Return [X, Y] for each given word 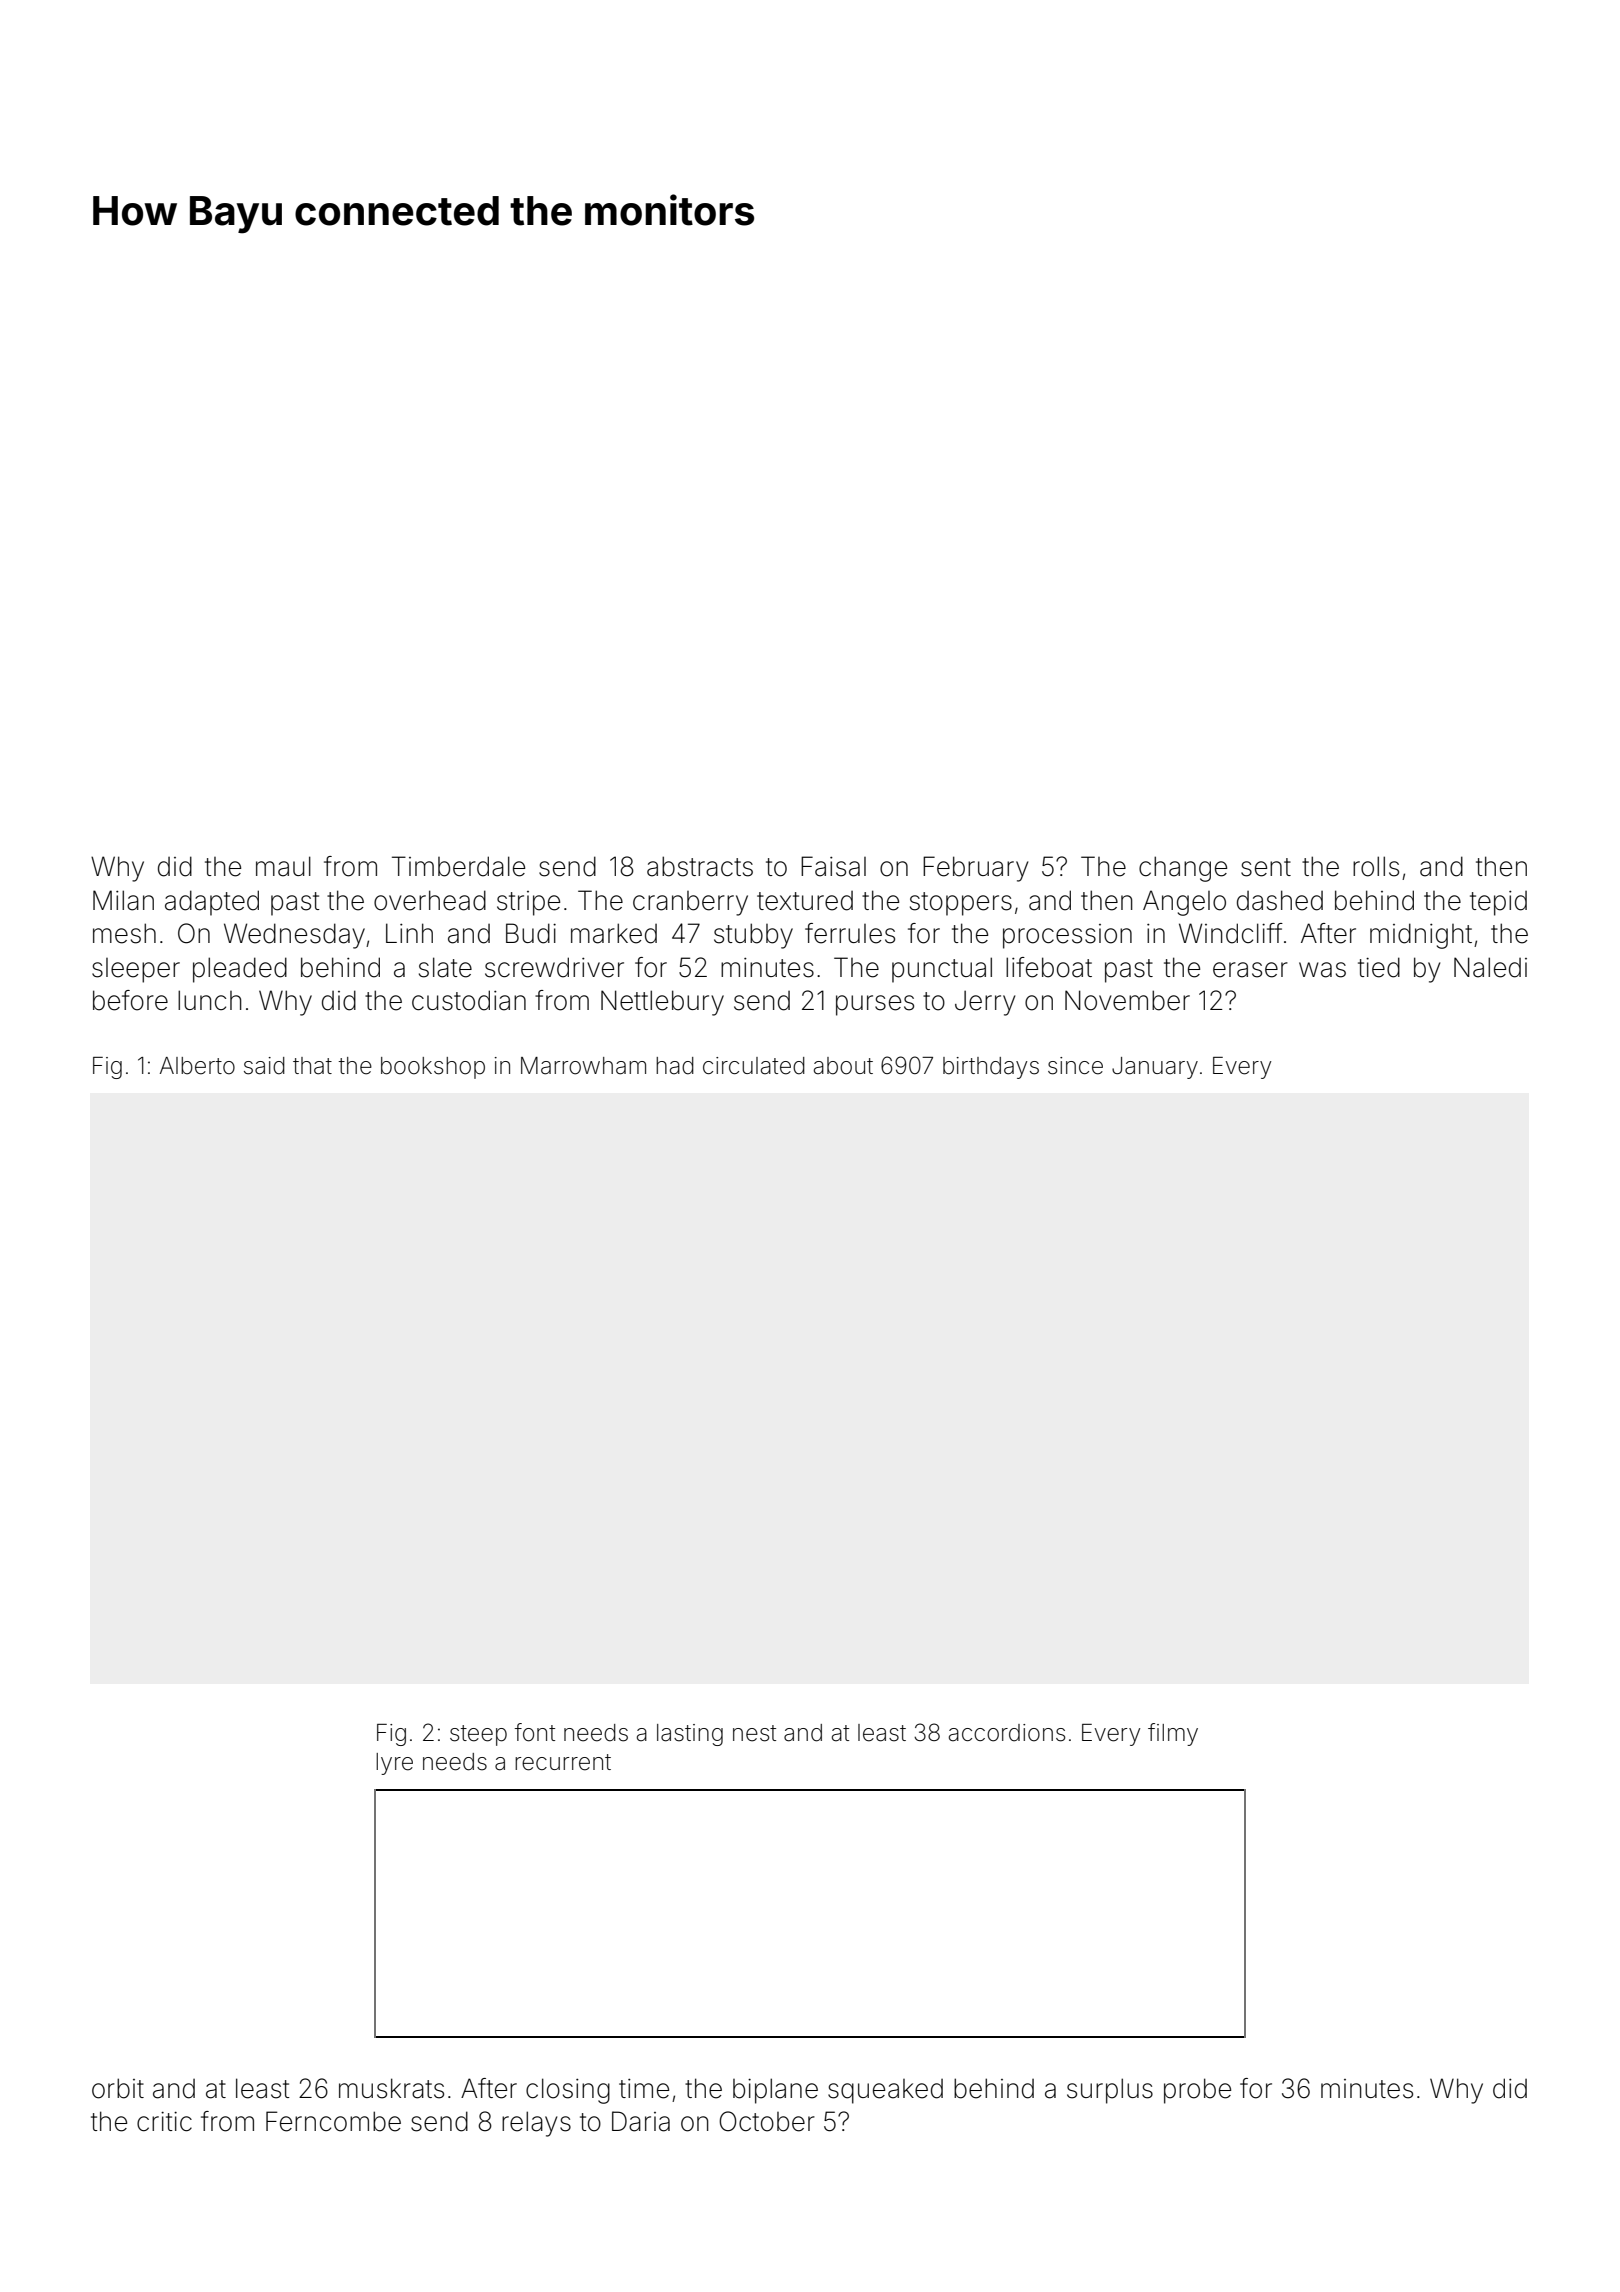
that [312, 1066]
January [1155, 1068]
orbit [118, 2088]
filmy [1173, 1734]
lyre [394, 1764]
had [675, 1066]
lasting [690, 1735]
